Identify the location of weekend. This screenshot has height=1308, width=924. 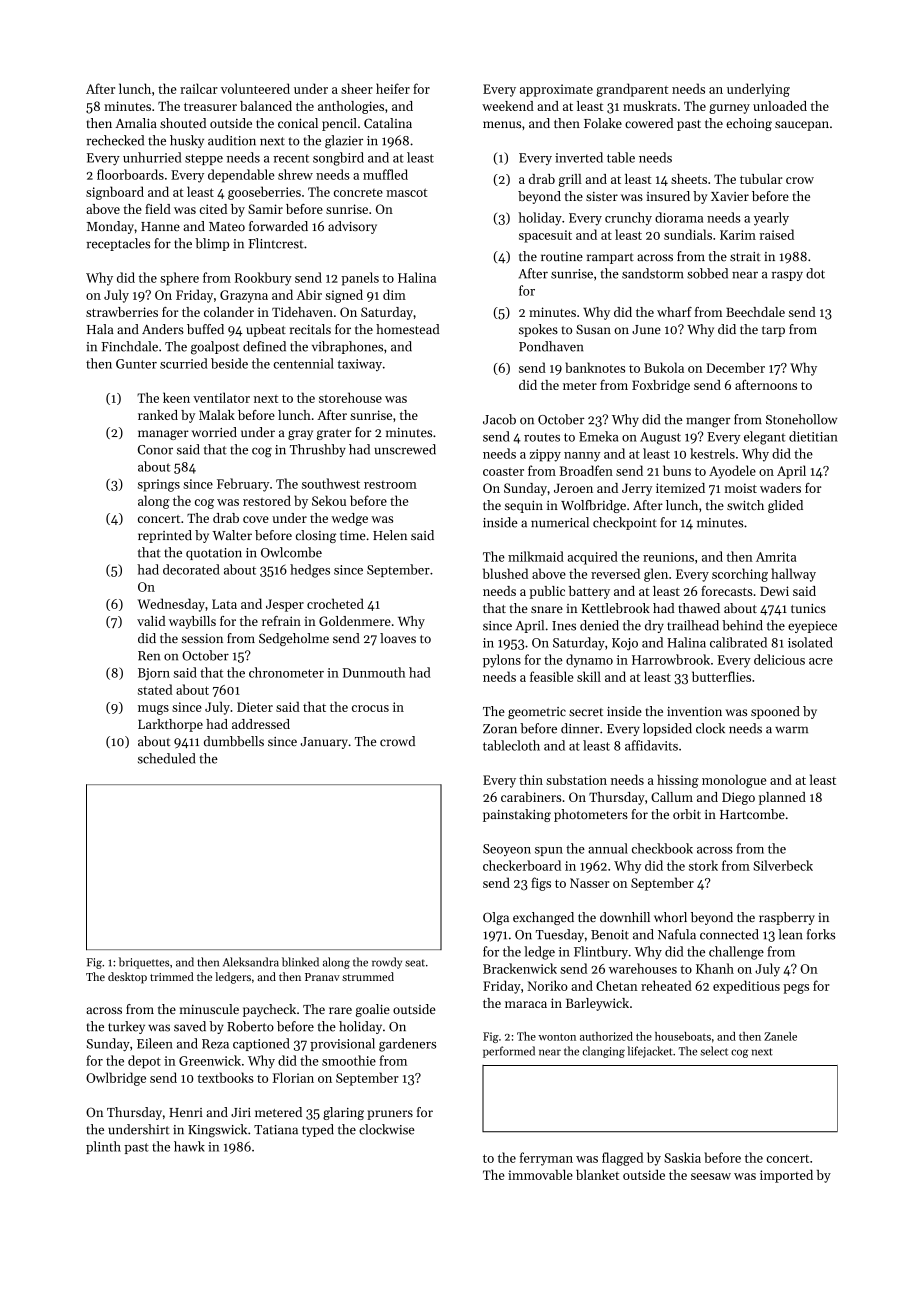
(508, 106).
